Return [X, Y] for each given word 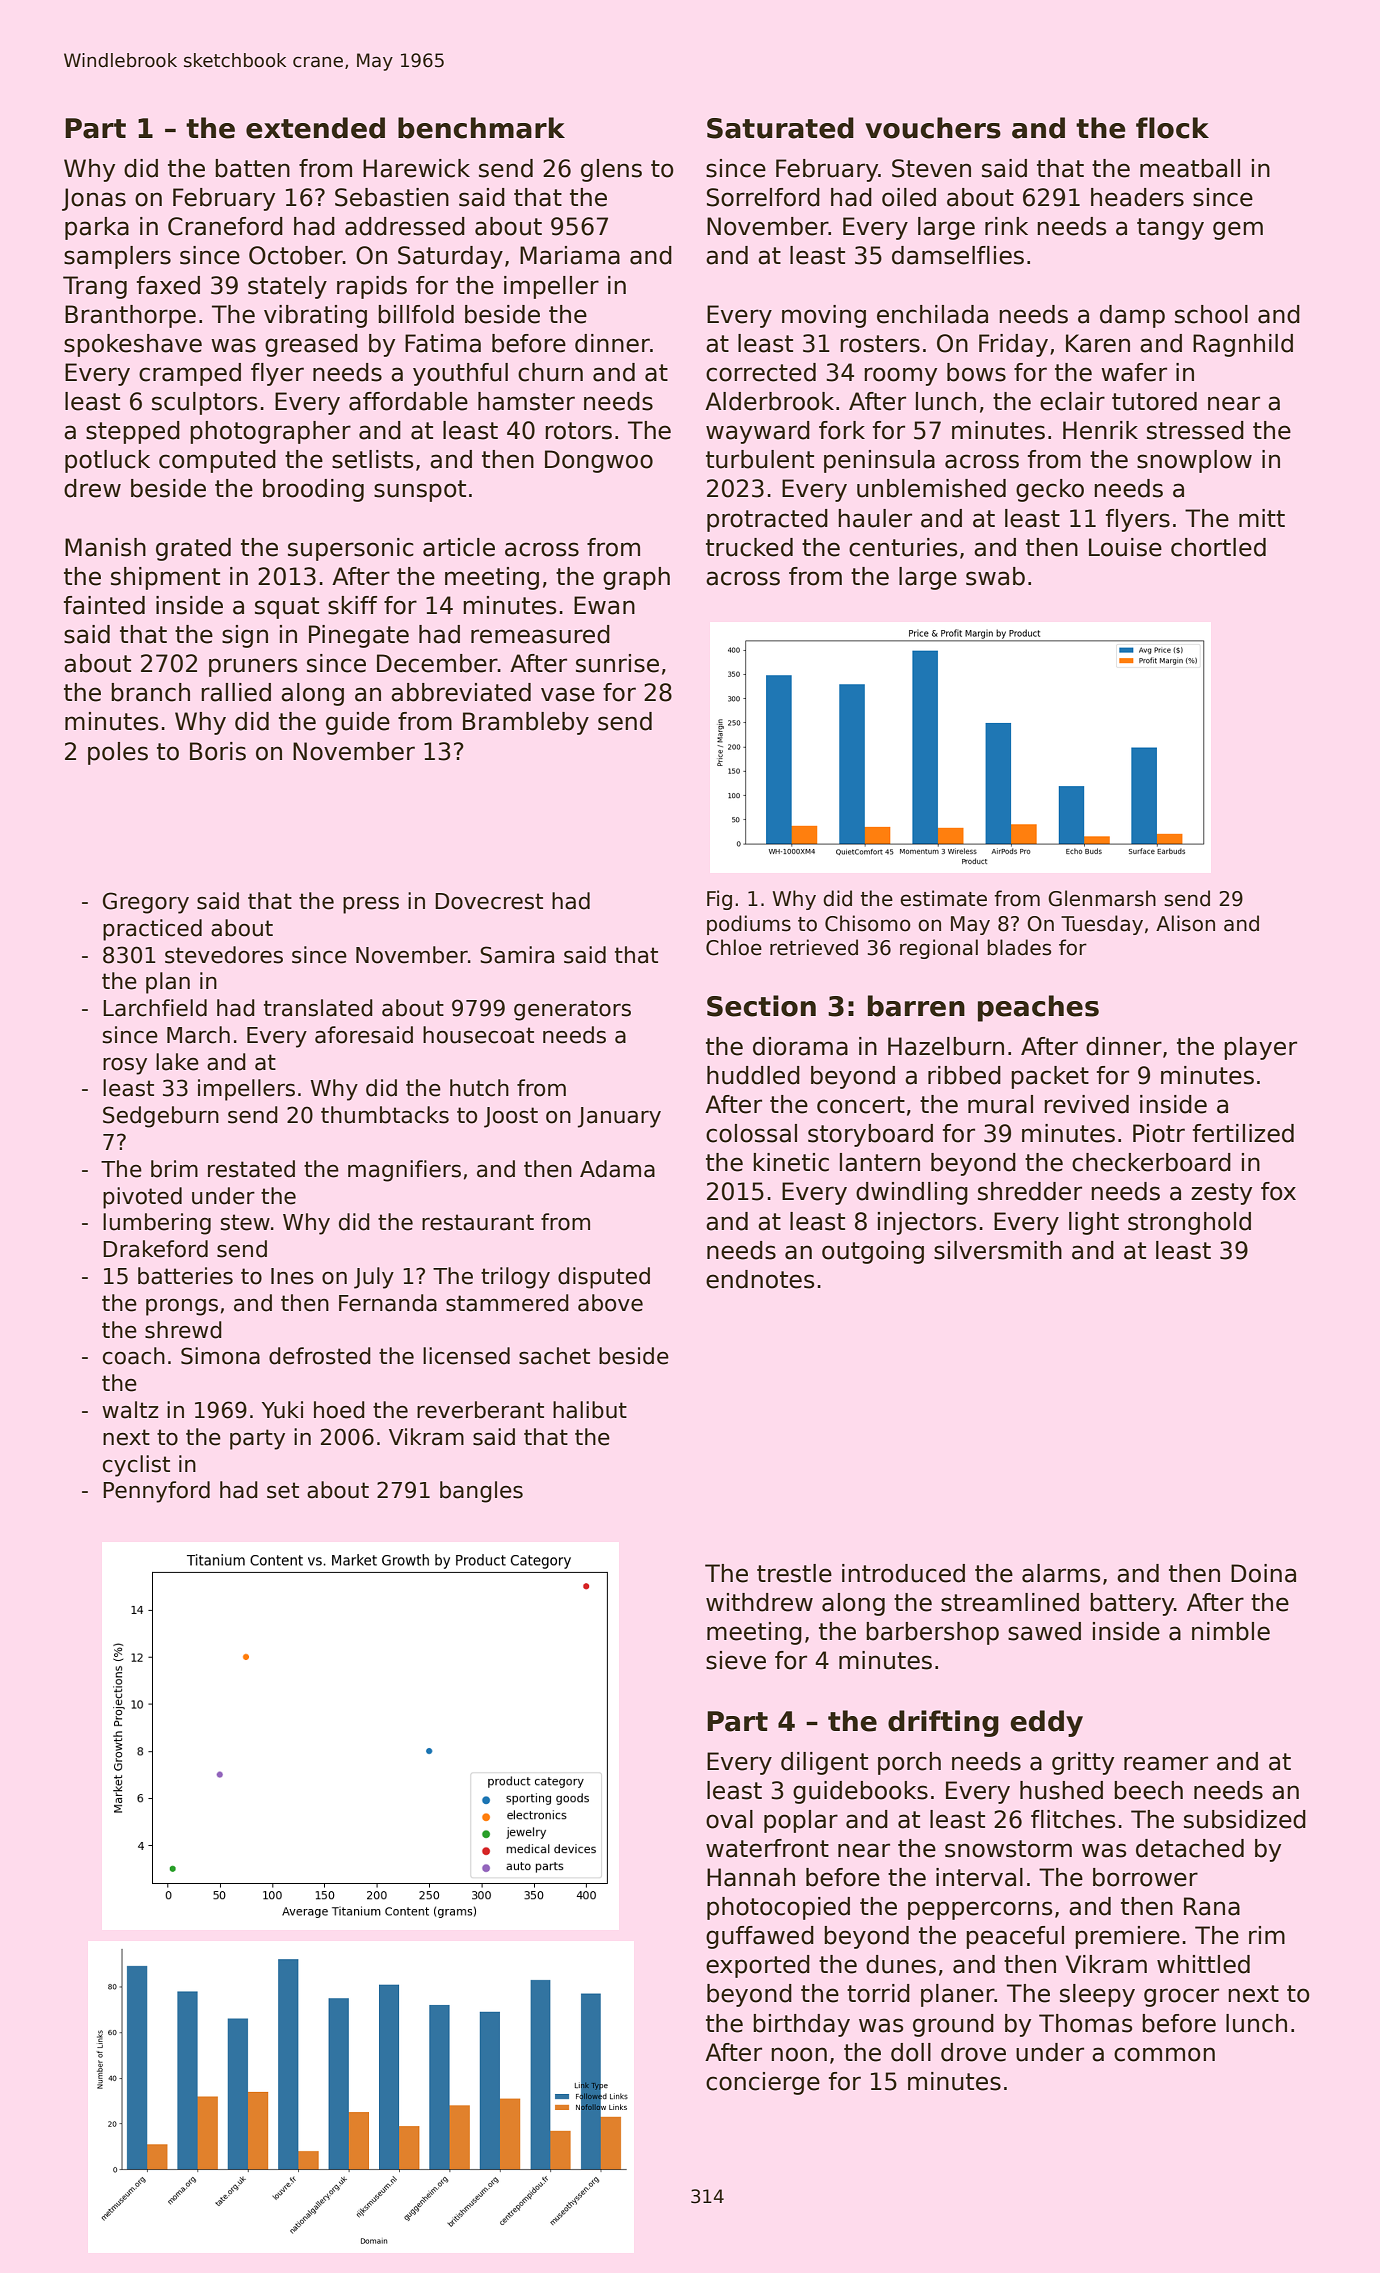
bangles [481, 1492]
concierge [763, 2083]
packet [1050, 1077]
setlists [373, 459]
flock [1172, 128]
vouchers [933, 128]
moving [824, 316]
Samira [517, 955]
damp [1132, 316]
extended [315, 128]
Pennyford [156, 1492]
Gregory [146, 903]
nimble [1231, 1631]
